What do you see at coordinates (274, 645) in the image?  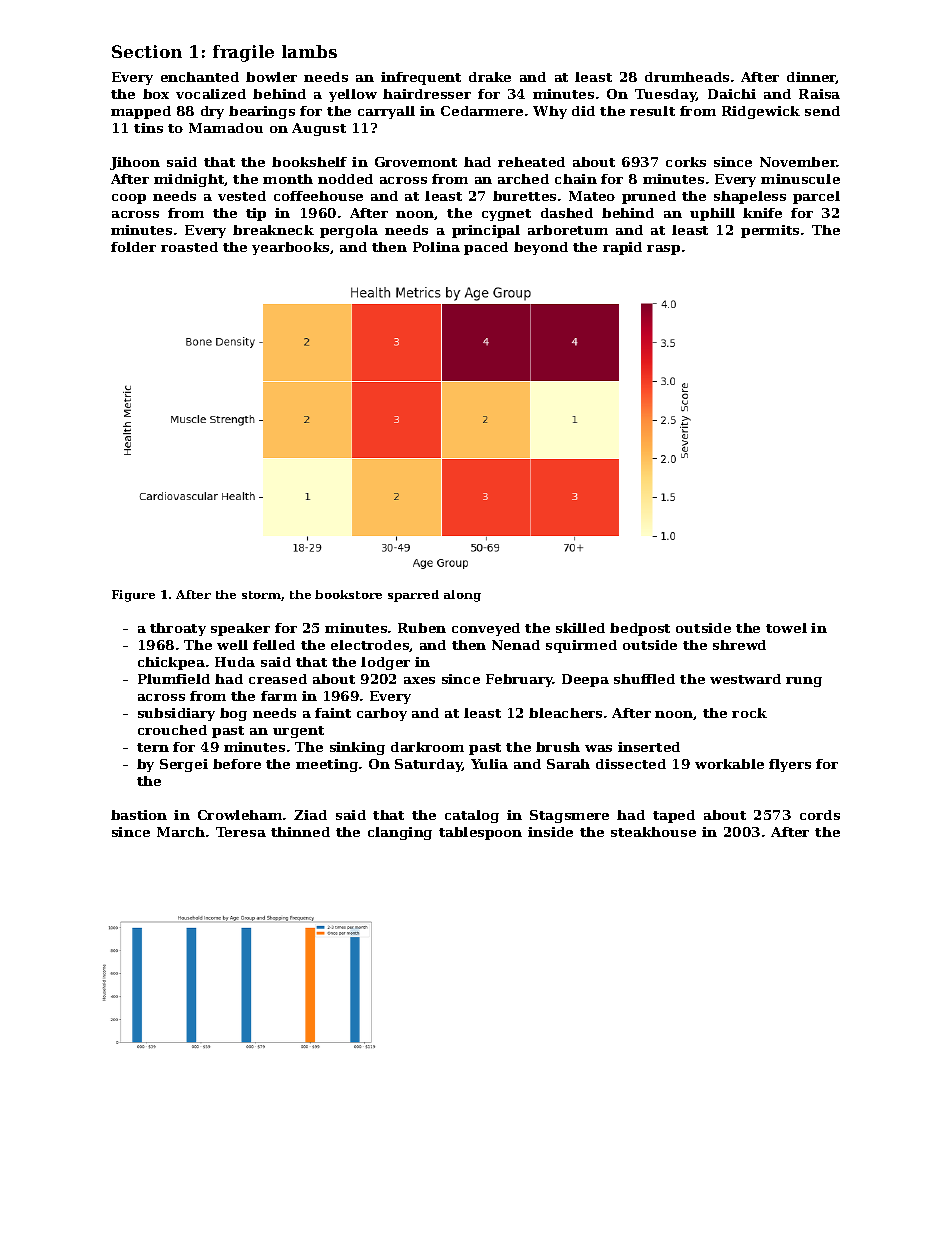 I see `felled` at bounding box center [274, 645].
